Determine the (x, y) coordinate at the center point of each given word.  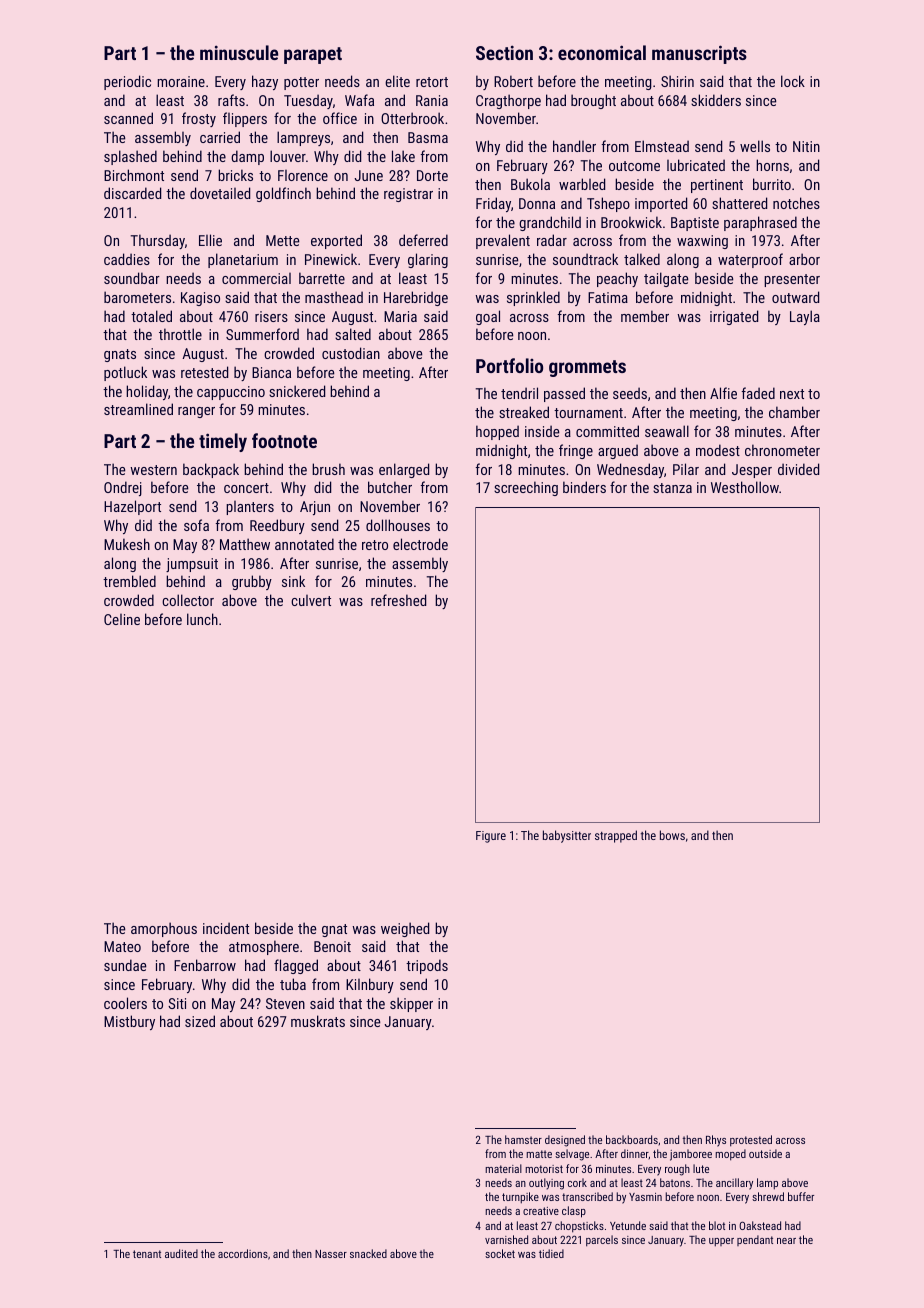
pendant (755, 1240)
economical (602, 52)
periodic (127, 82)
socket (500, 1253)
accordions (243, 1253)
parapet (313, 55)
